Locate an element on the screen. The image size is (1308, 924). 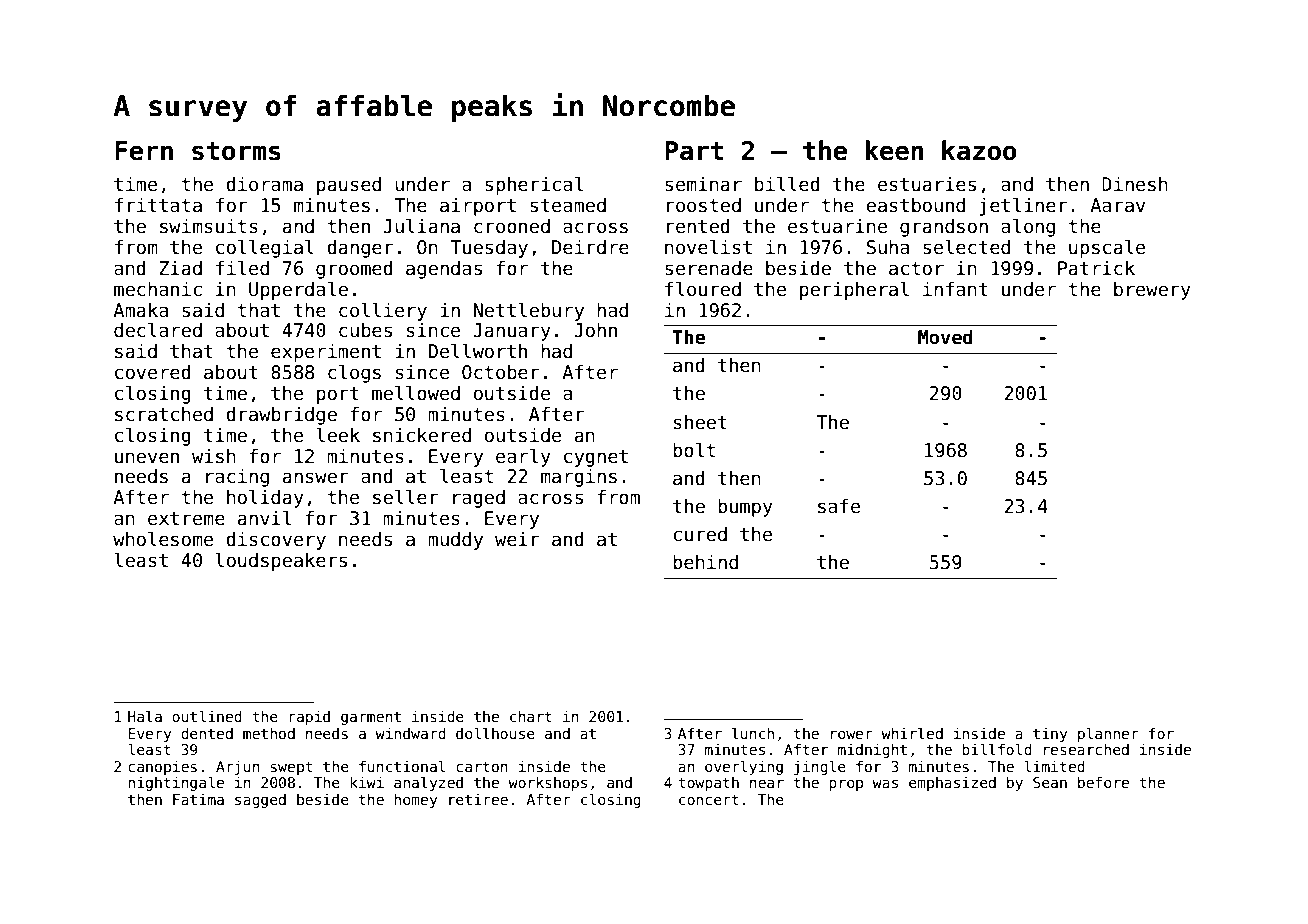
cubes is located at coordinates (365, 330).
